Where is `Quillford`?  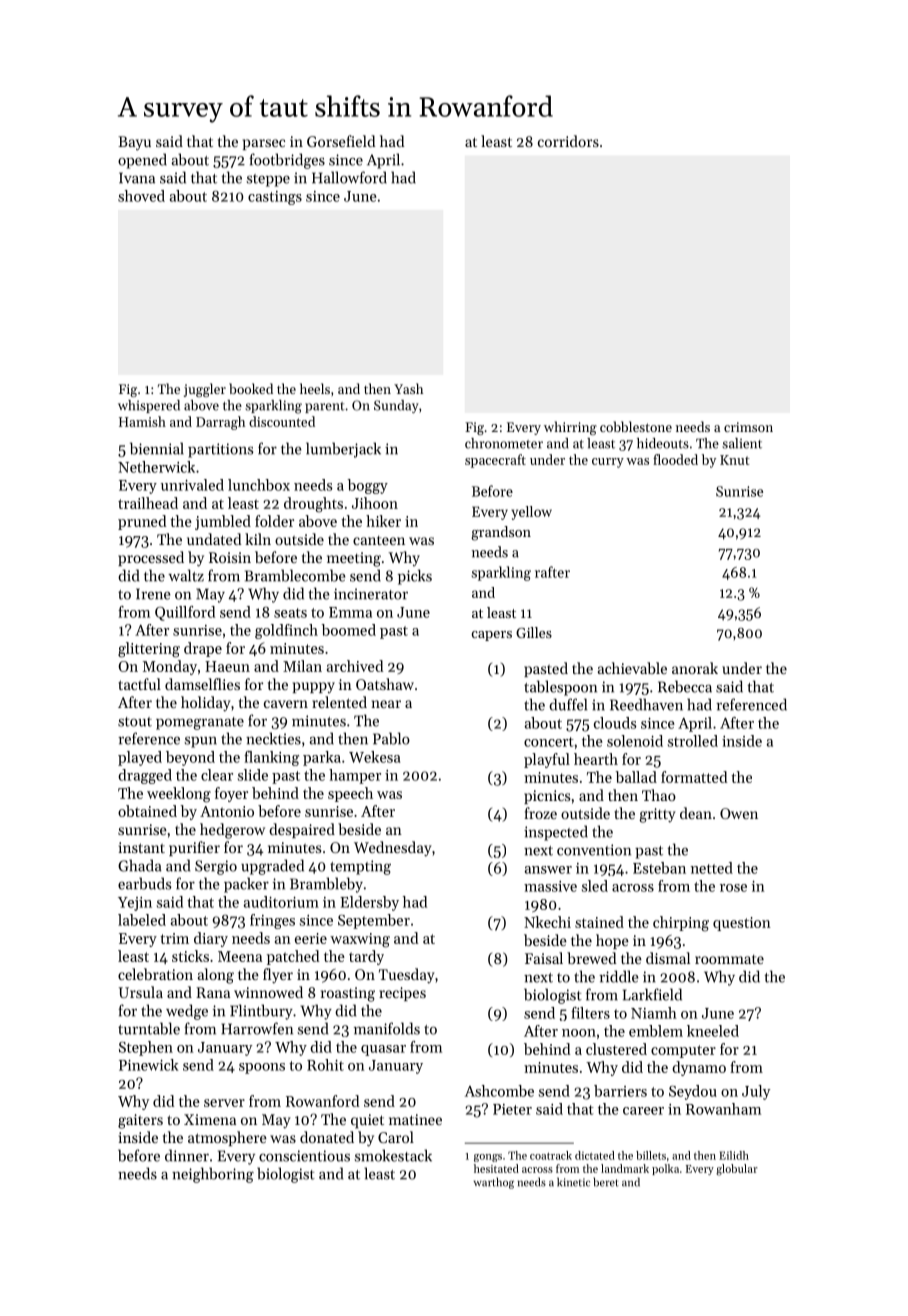
Quillford is located at coordinates (185, 613).
